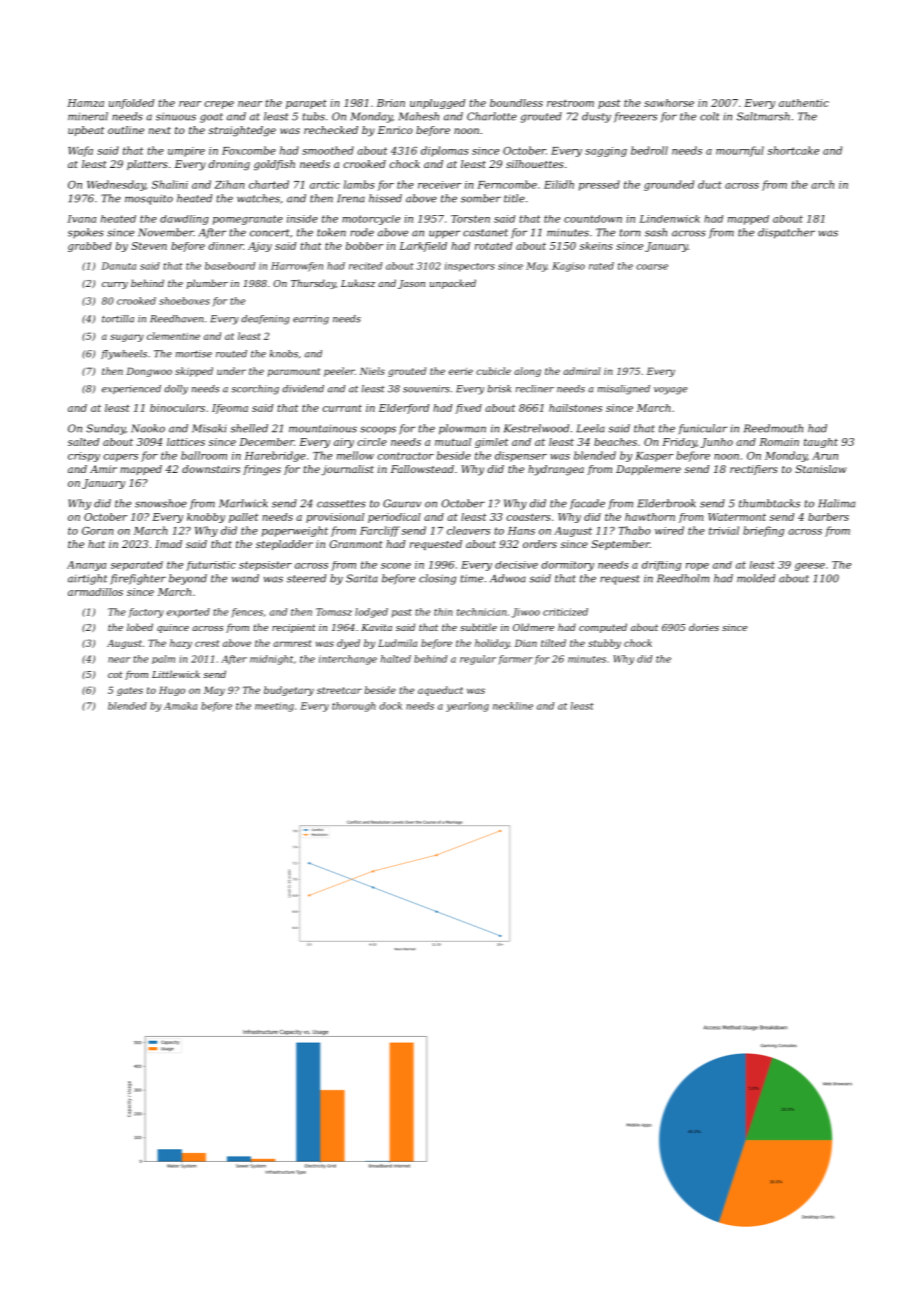  Describe the element at coordinates (652, 267) in the screenshot. I see `coarse` at that location.
